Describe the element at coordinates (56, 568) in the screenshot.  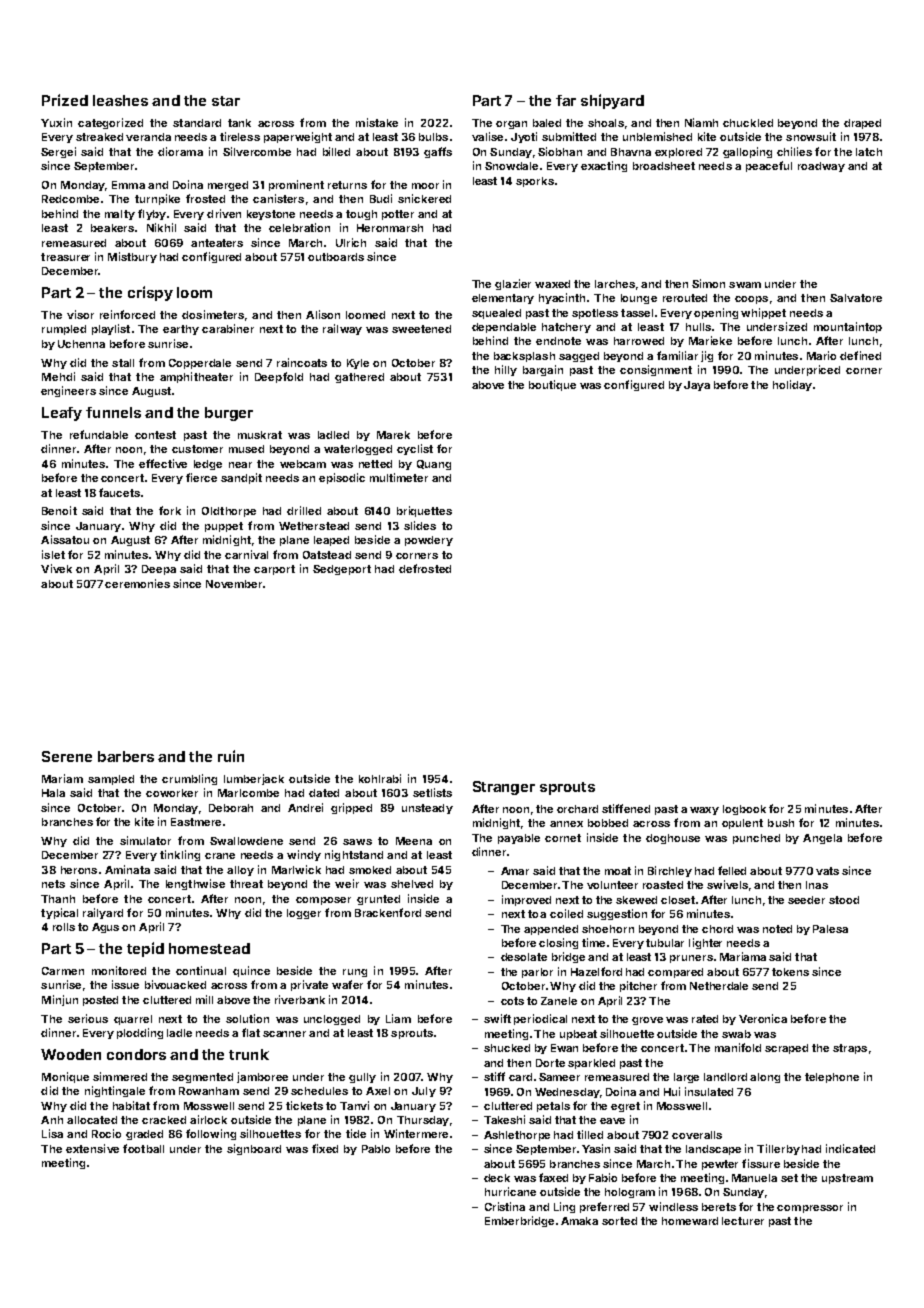
I see `Vivek` at that location.
